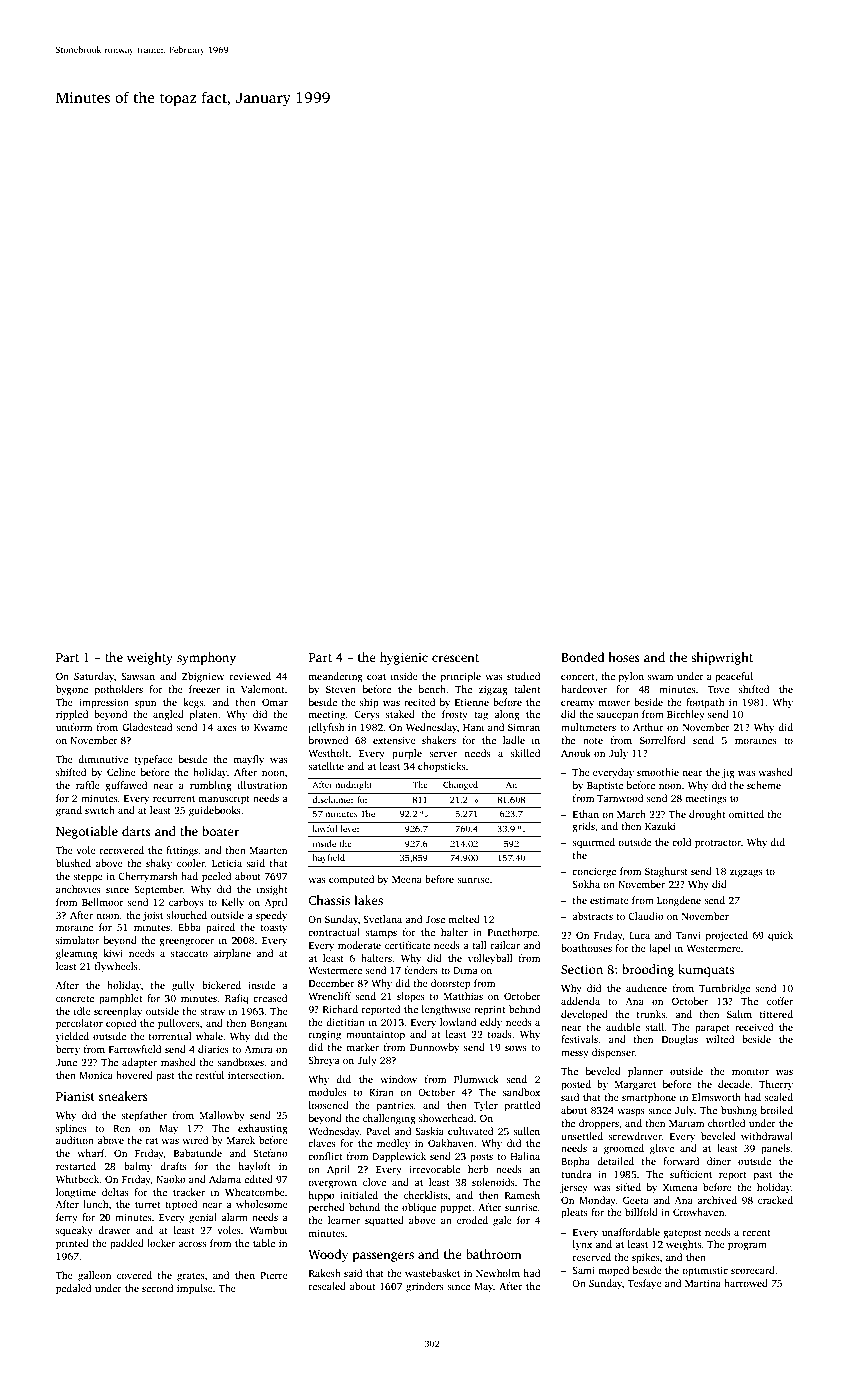 The width and height of the page is (849, 1400). Describe the element at coordinates (75, 1140) in the page. I see `audition` at that location.
